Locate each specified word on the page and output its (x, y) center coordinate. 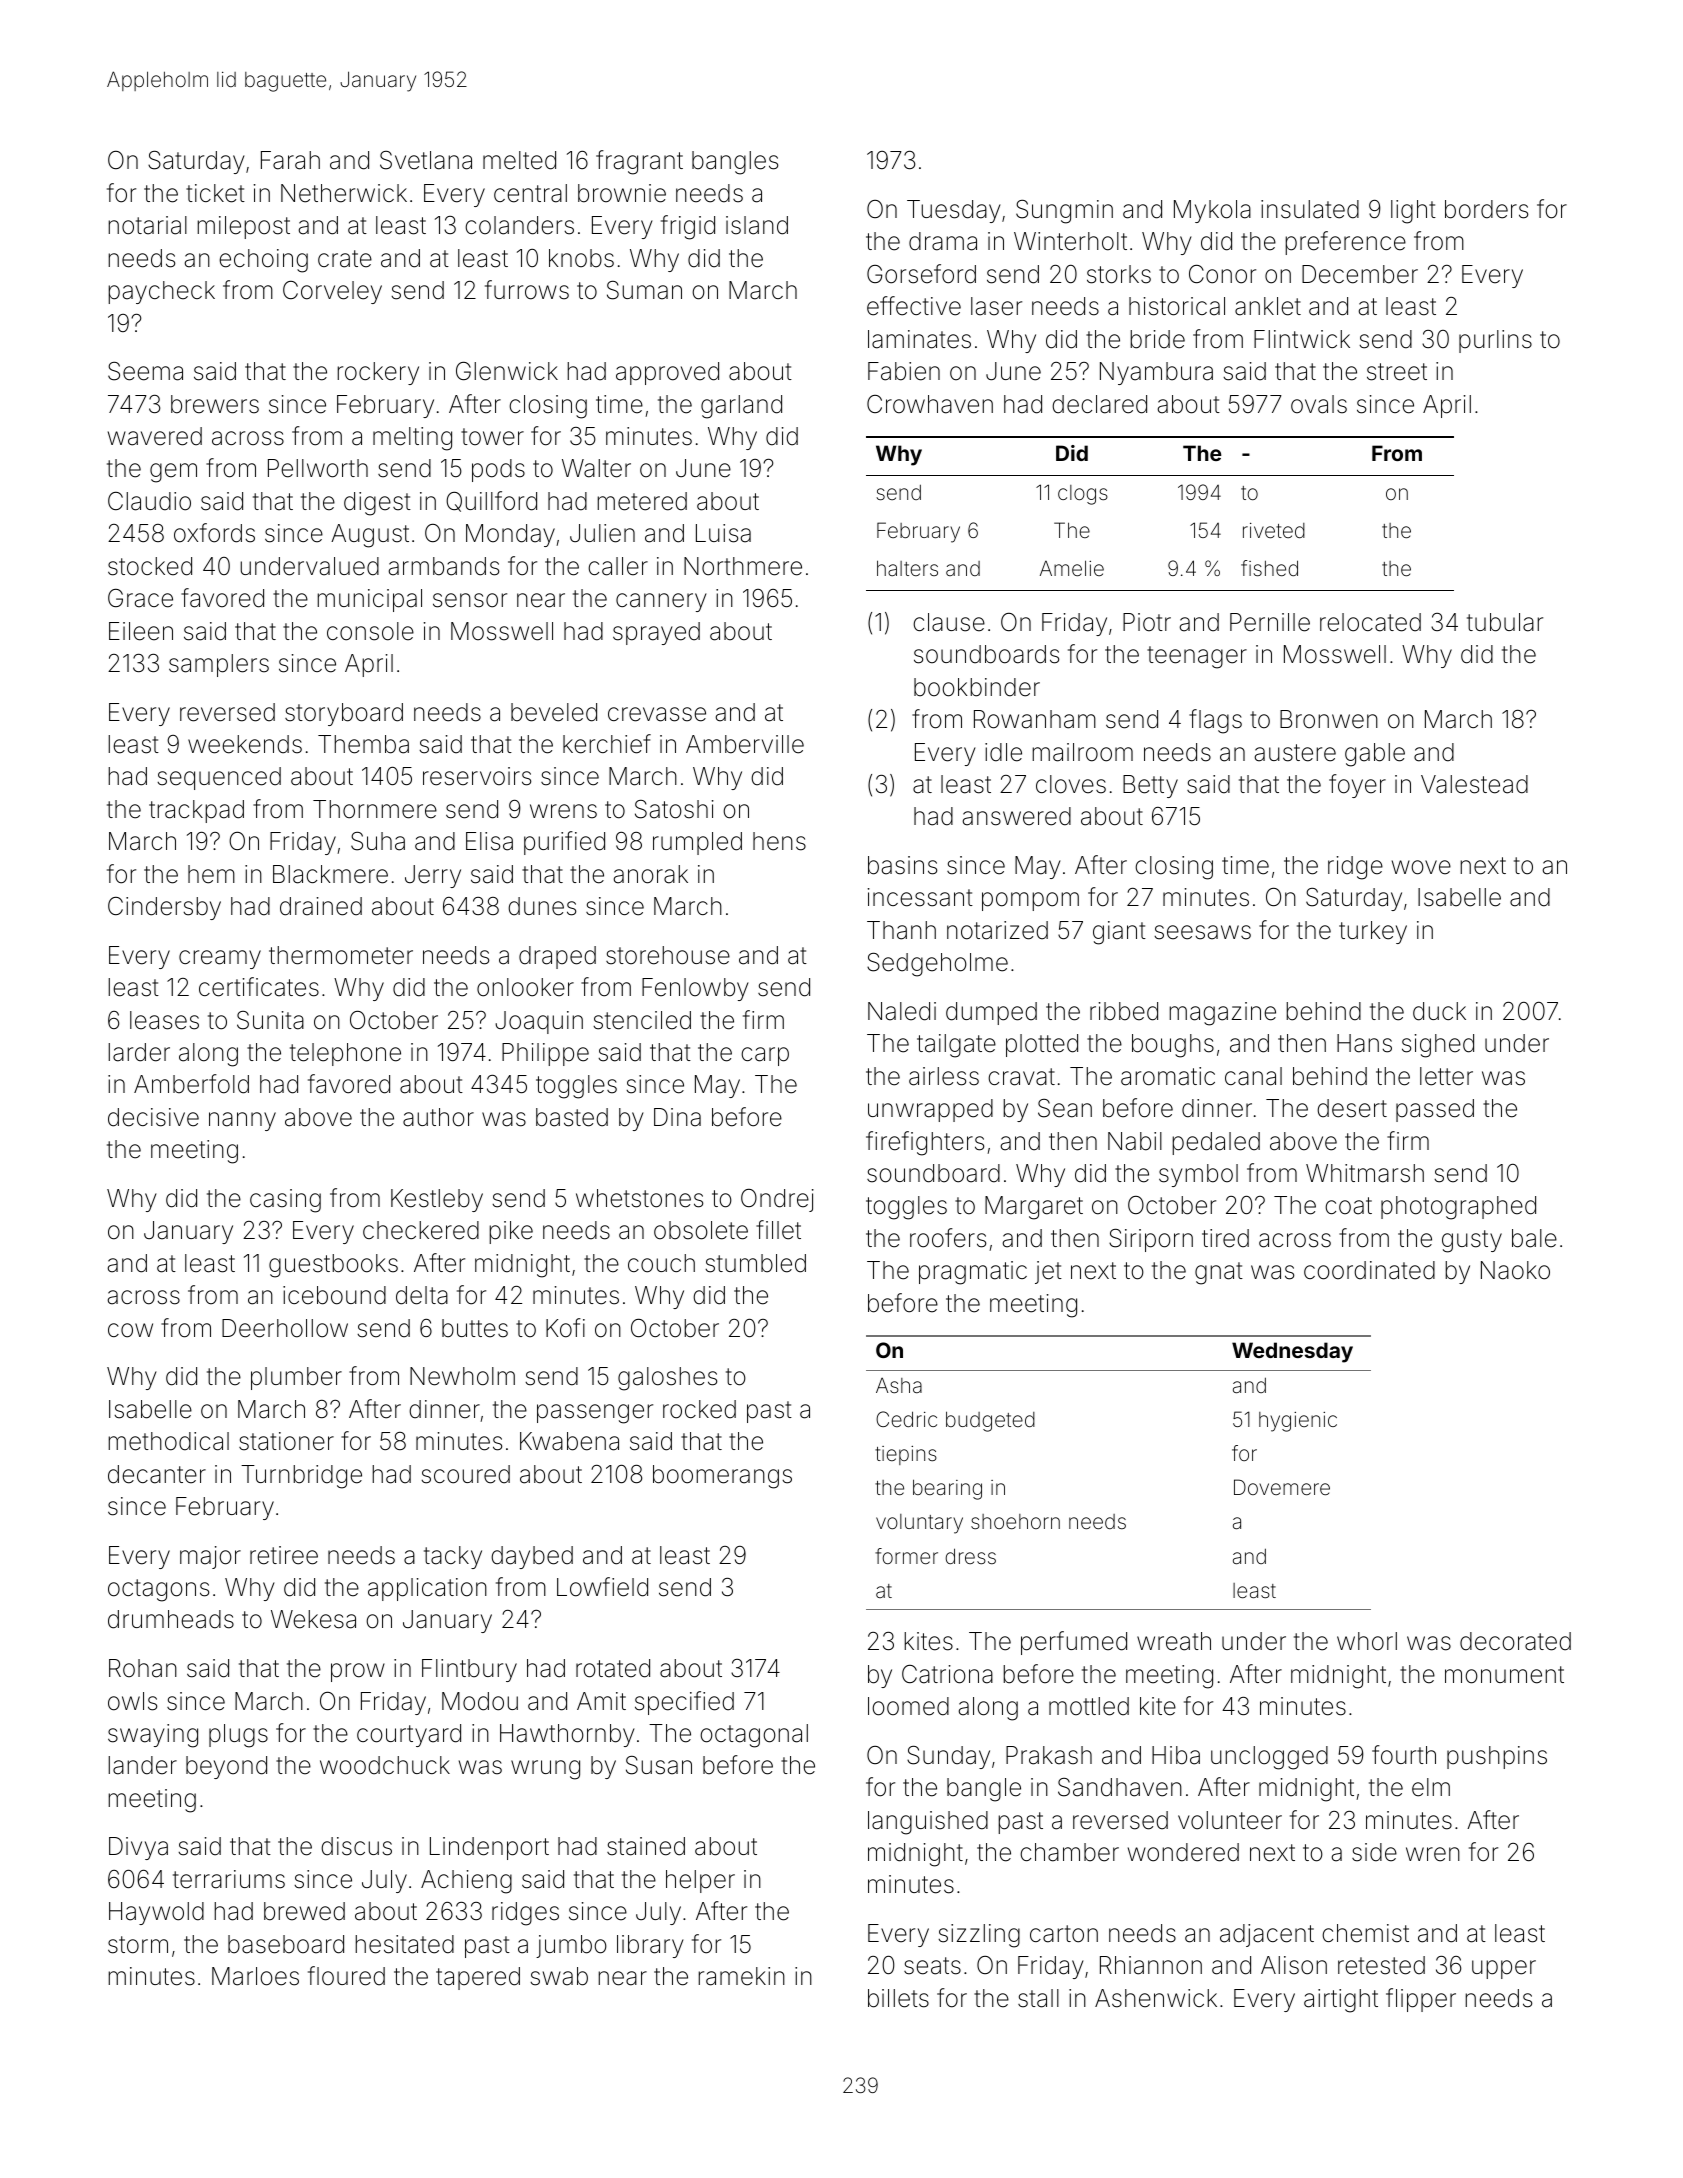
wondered (1183, 1852)
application (427, 1589)
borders (1486, 209)
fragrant (639, 162)
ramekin (741, 1976)
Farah (290, 160)
